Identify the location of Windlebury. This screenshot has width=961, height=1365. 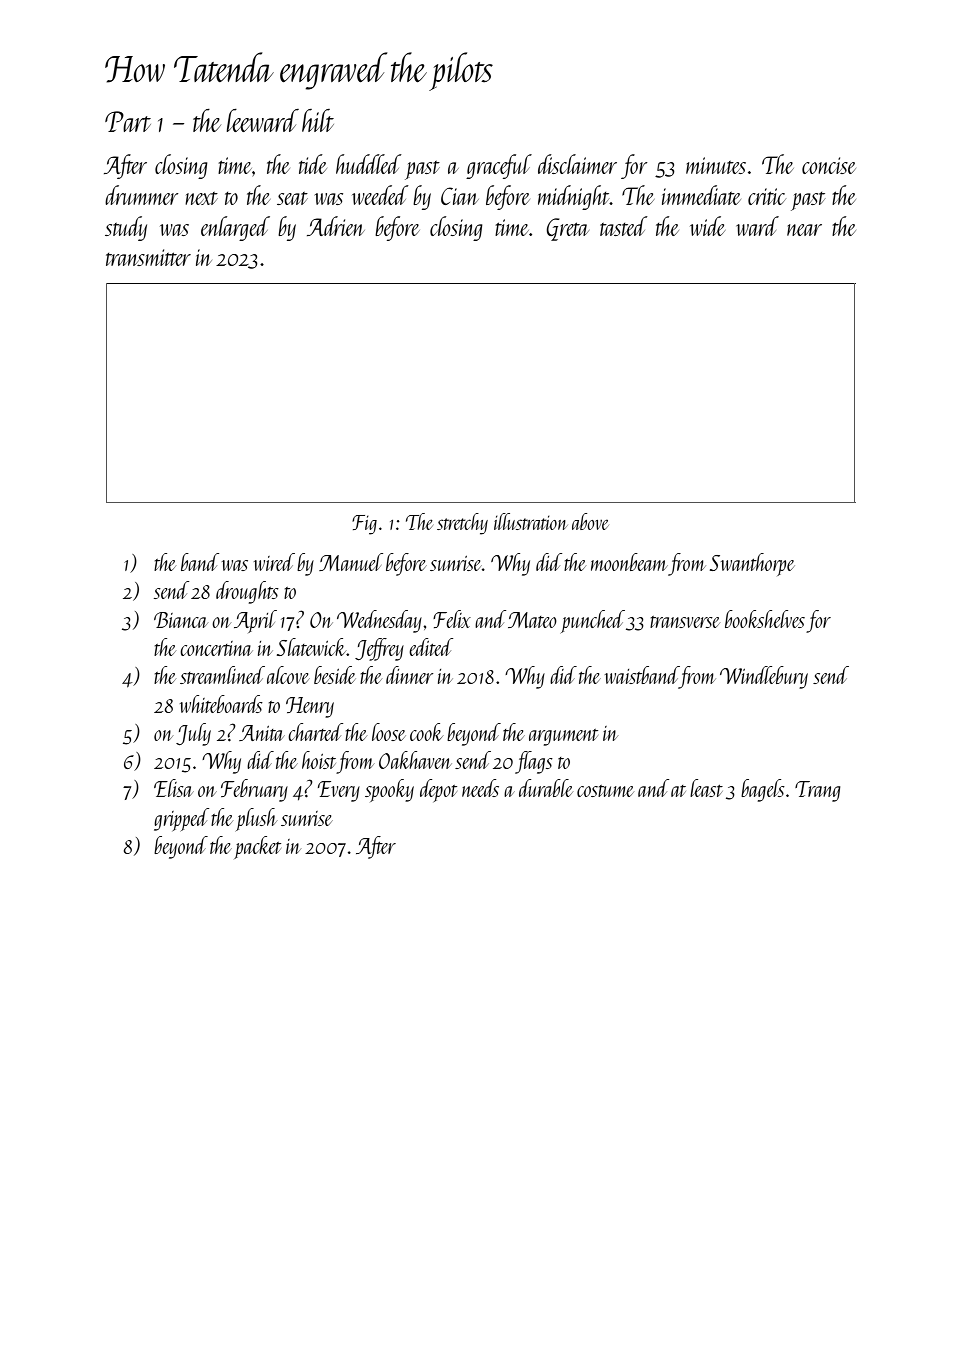
(764, 677).
